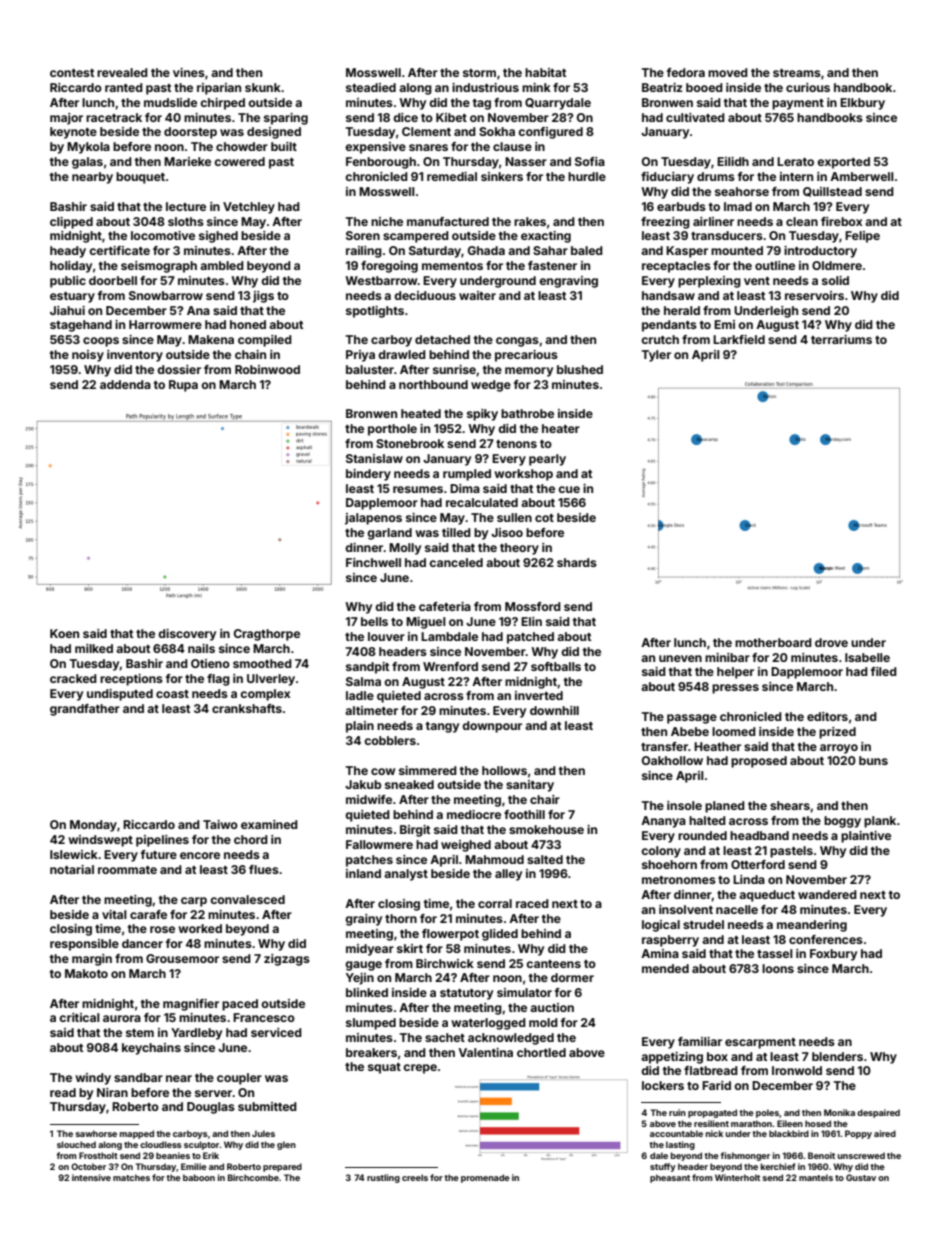 The width and height of the screenshot is (952, 1233). I want to click on terrariums, so click(841, 339).
